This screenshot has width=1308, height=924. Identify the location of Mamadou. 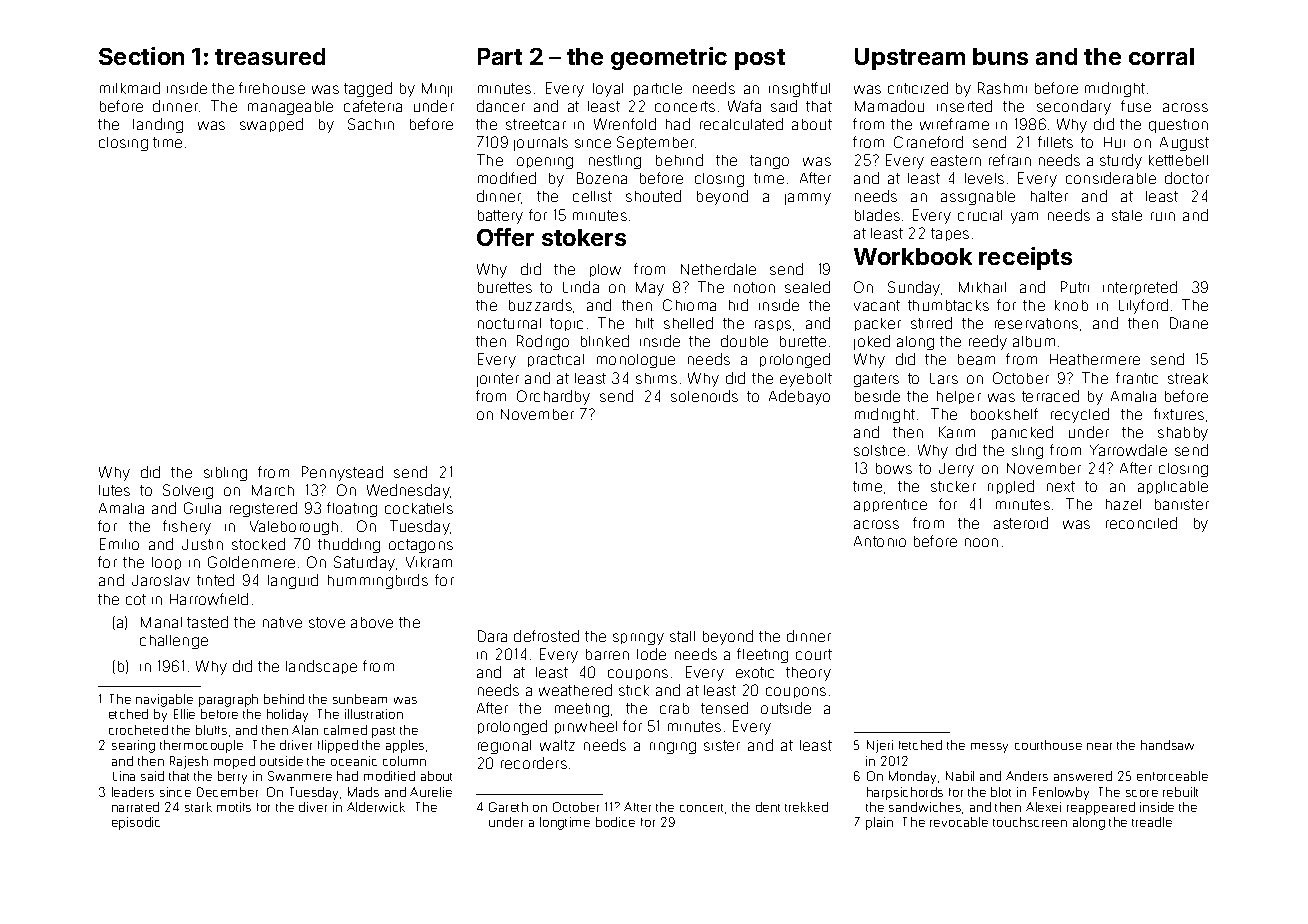
(889, 106).
